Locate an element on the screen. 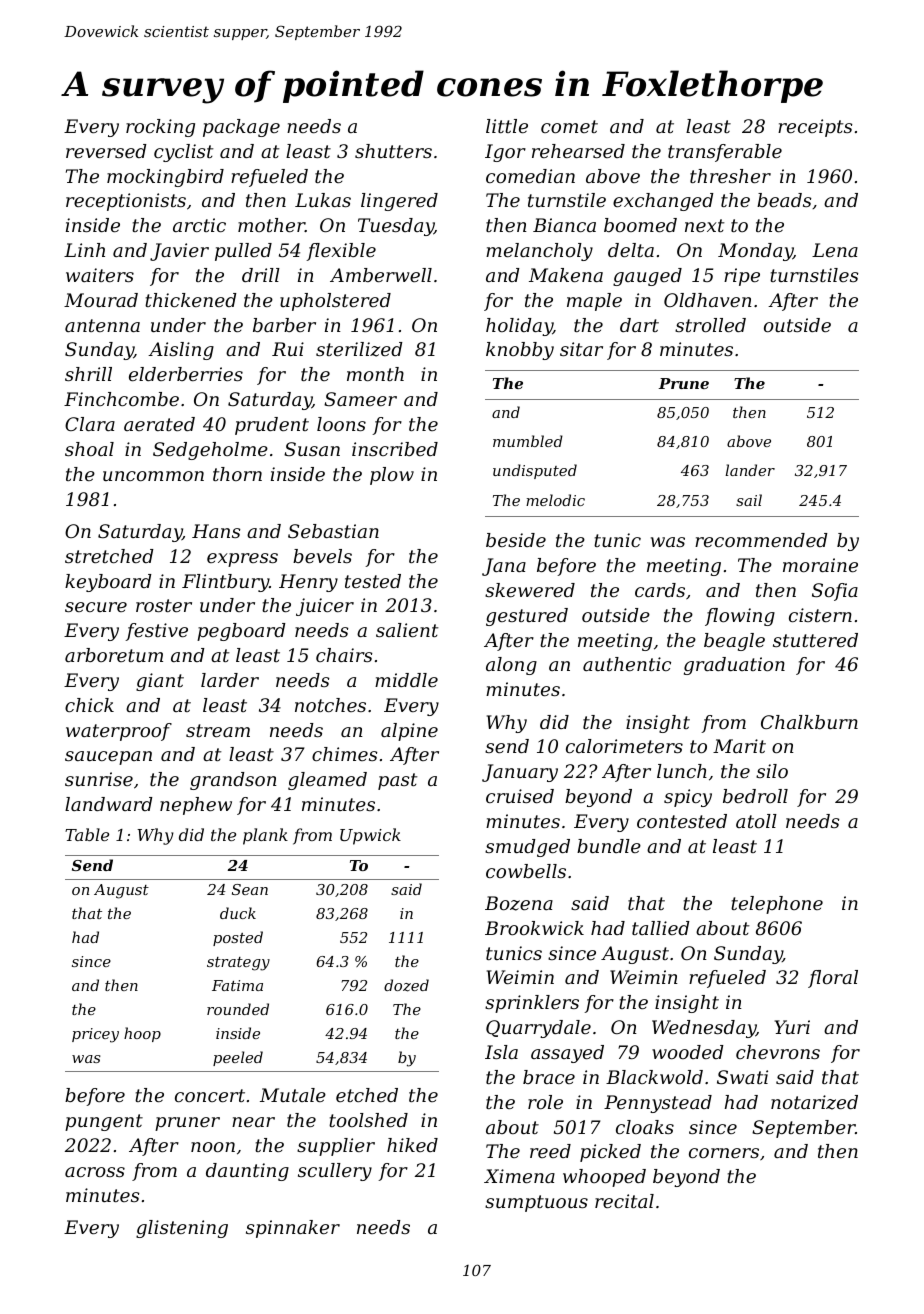 Image resolution: width=924 pixels, height=1314 pixels. sail is located at coordinates (749, 500).
